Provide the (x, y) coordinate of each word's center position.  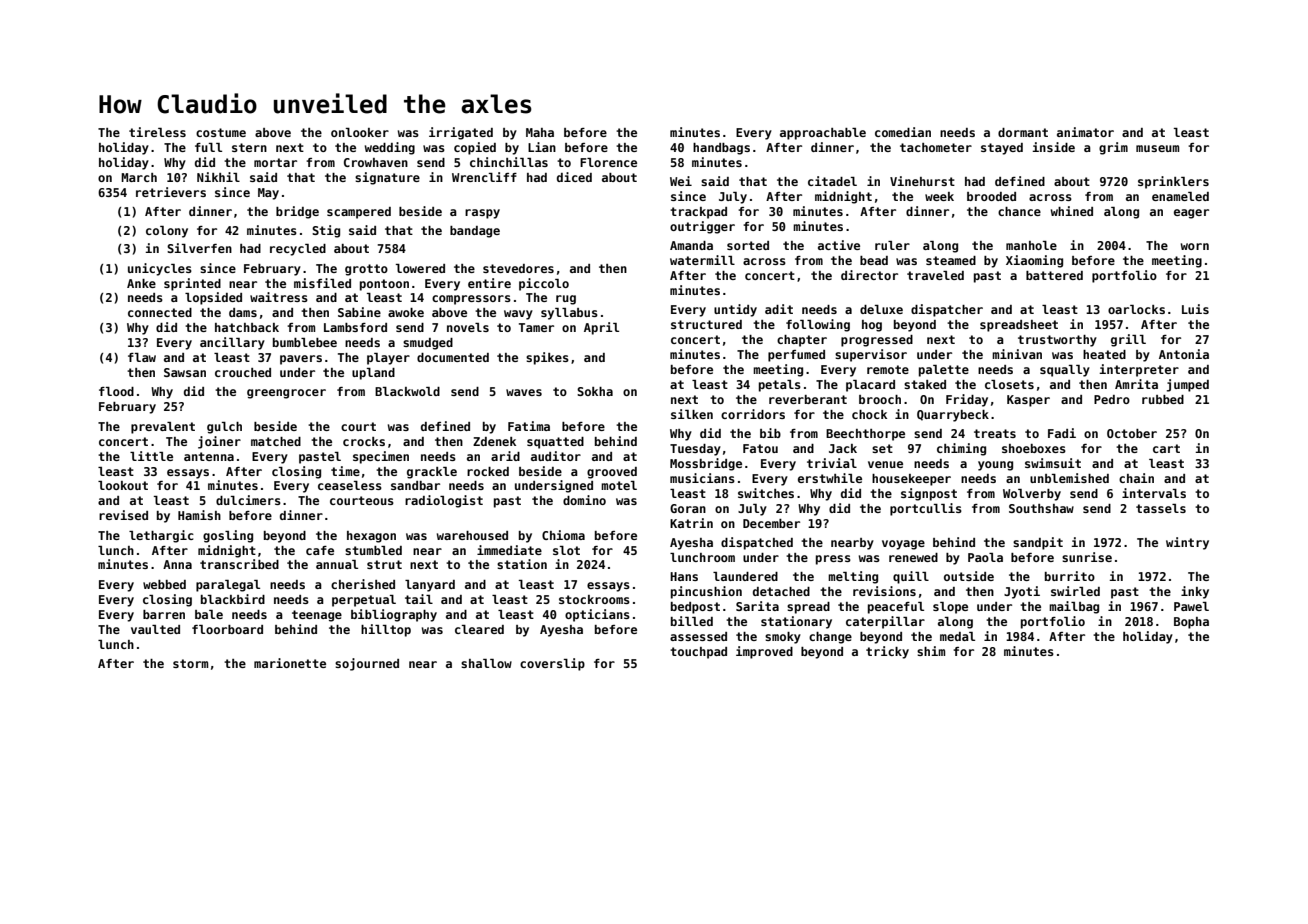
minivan (1017, 354)
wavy (518, 315)
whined (1072, 211)
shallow (486, 663)
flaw (142, 357)
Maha (540, 132)
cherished (363, 584)
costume (221, 132)
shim (931, 651)
